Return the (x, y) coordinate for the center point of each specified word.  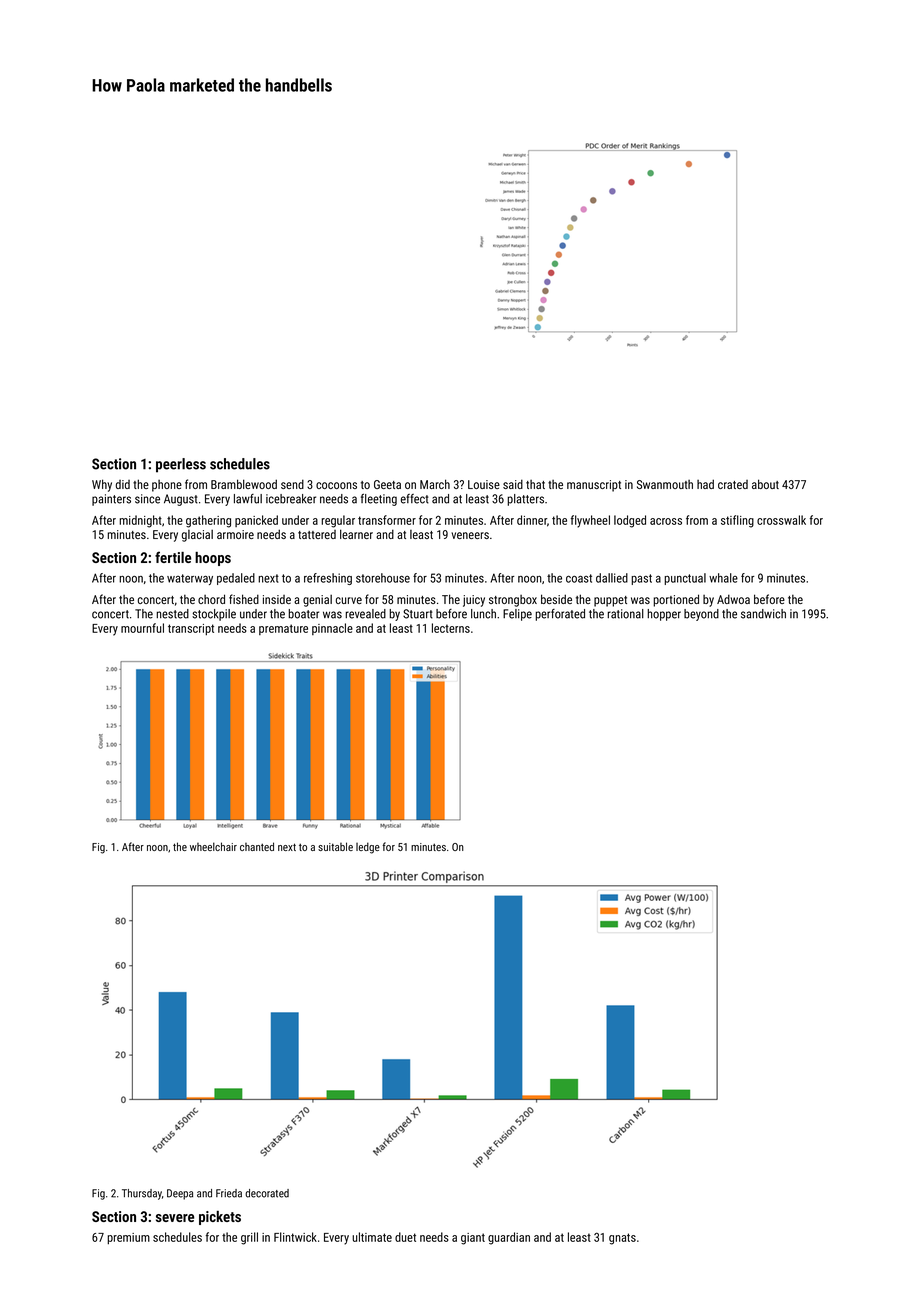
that (535, 484)
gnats (622, 1239)
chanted (257, 846)
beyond (701, 615)
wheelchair (213, 846)
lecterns (451, 628)
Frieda (229, 1193)
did (123, 484)
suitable (335, 846)
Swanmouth (665, 484)
